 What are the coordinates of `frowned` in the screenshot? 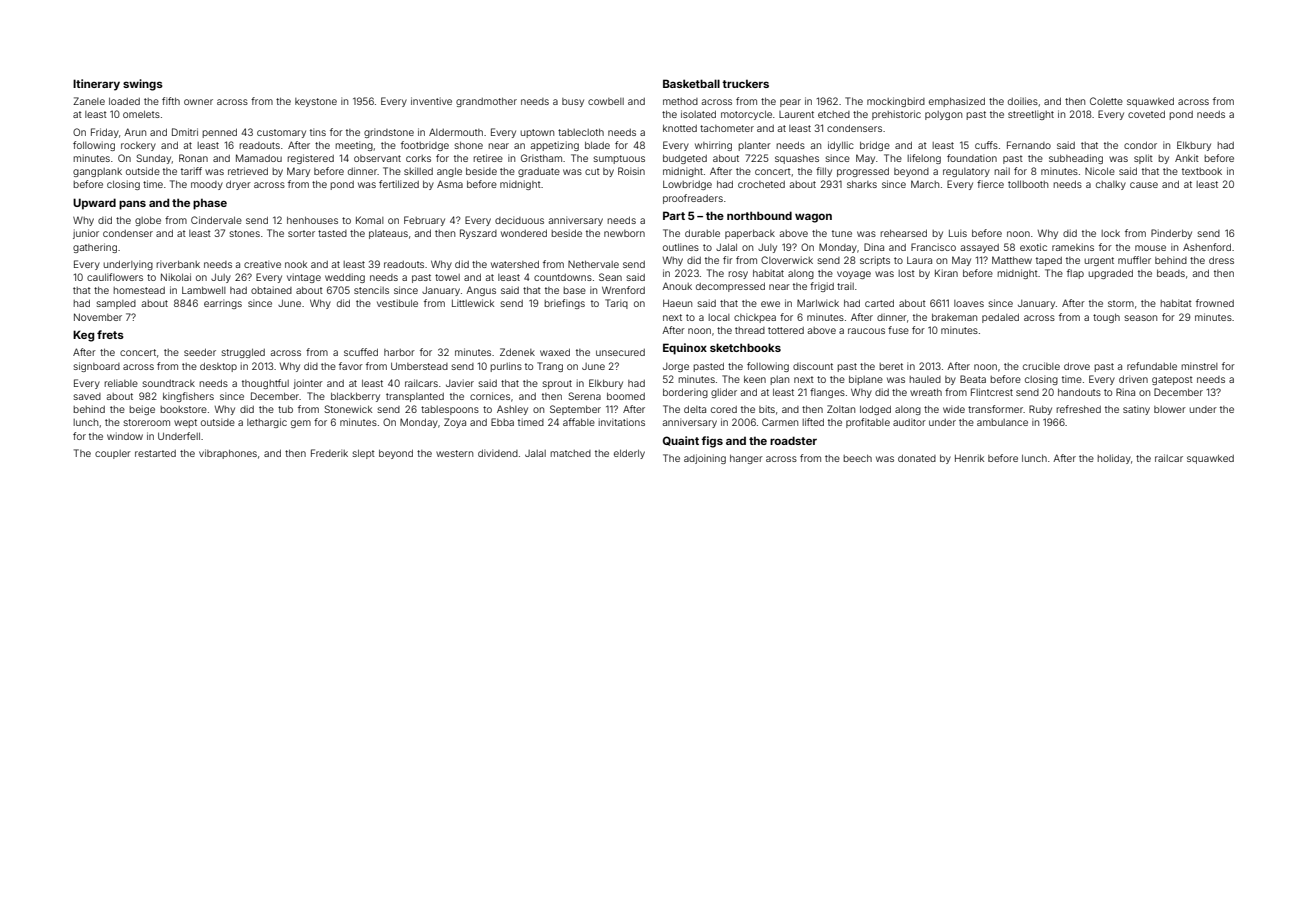 It's located at (1215, 303).
